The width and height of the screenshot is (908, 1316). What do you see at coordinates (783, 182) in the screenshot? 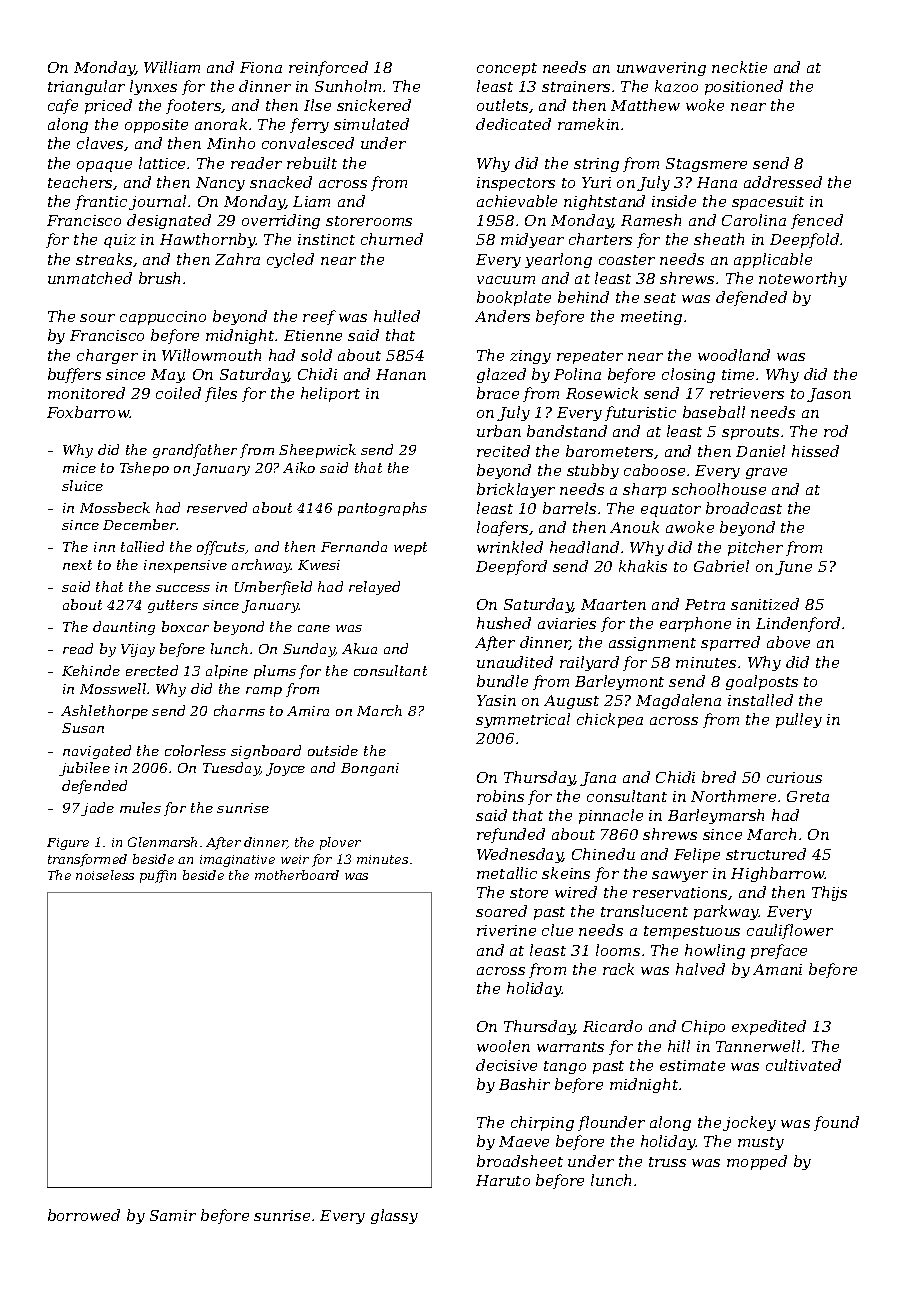
I see `addressed` at bounding box center [783, 182].
